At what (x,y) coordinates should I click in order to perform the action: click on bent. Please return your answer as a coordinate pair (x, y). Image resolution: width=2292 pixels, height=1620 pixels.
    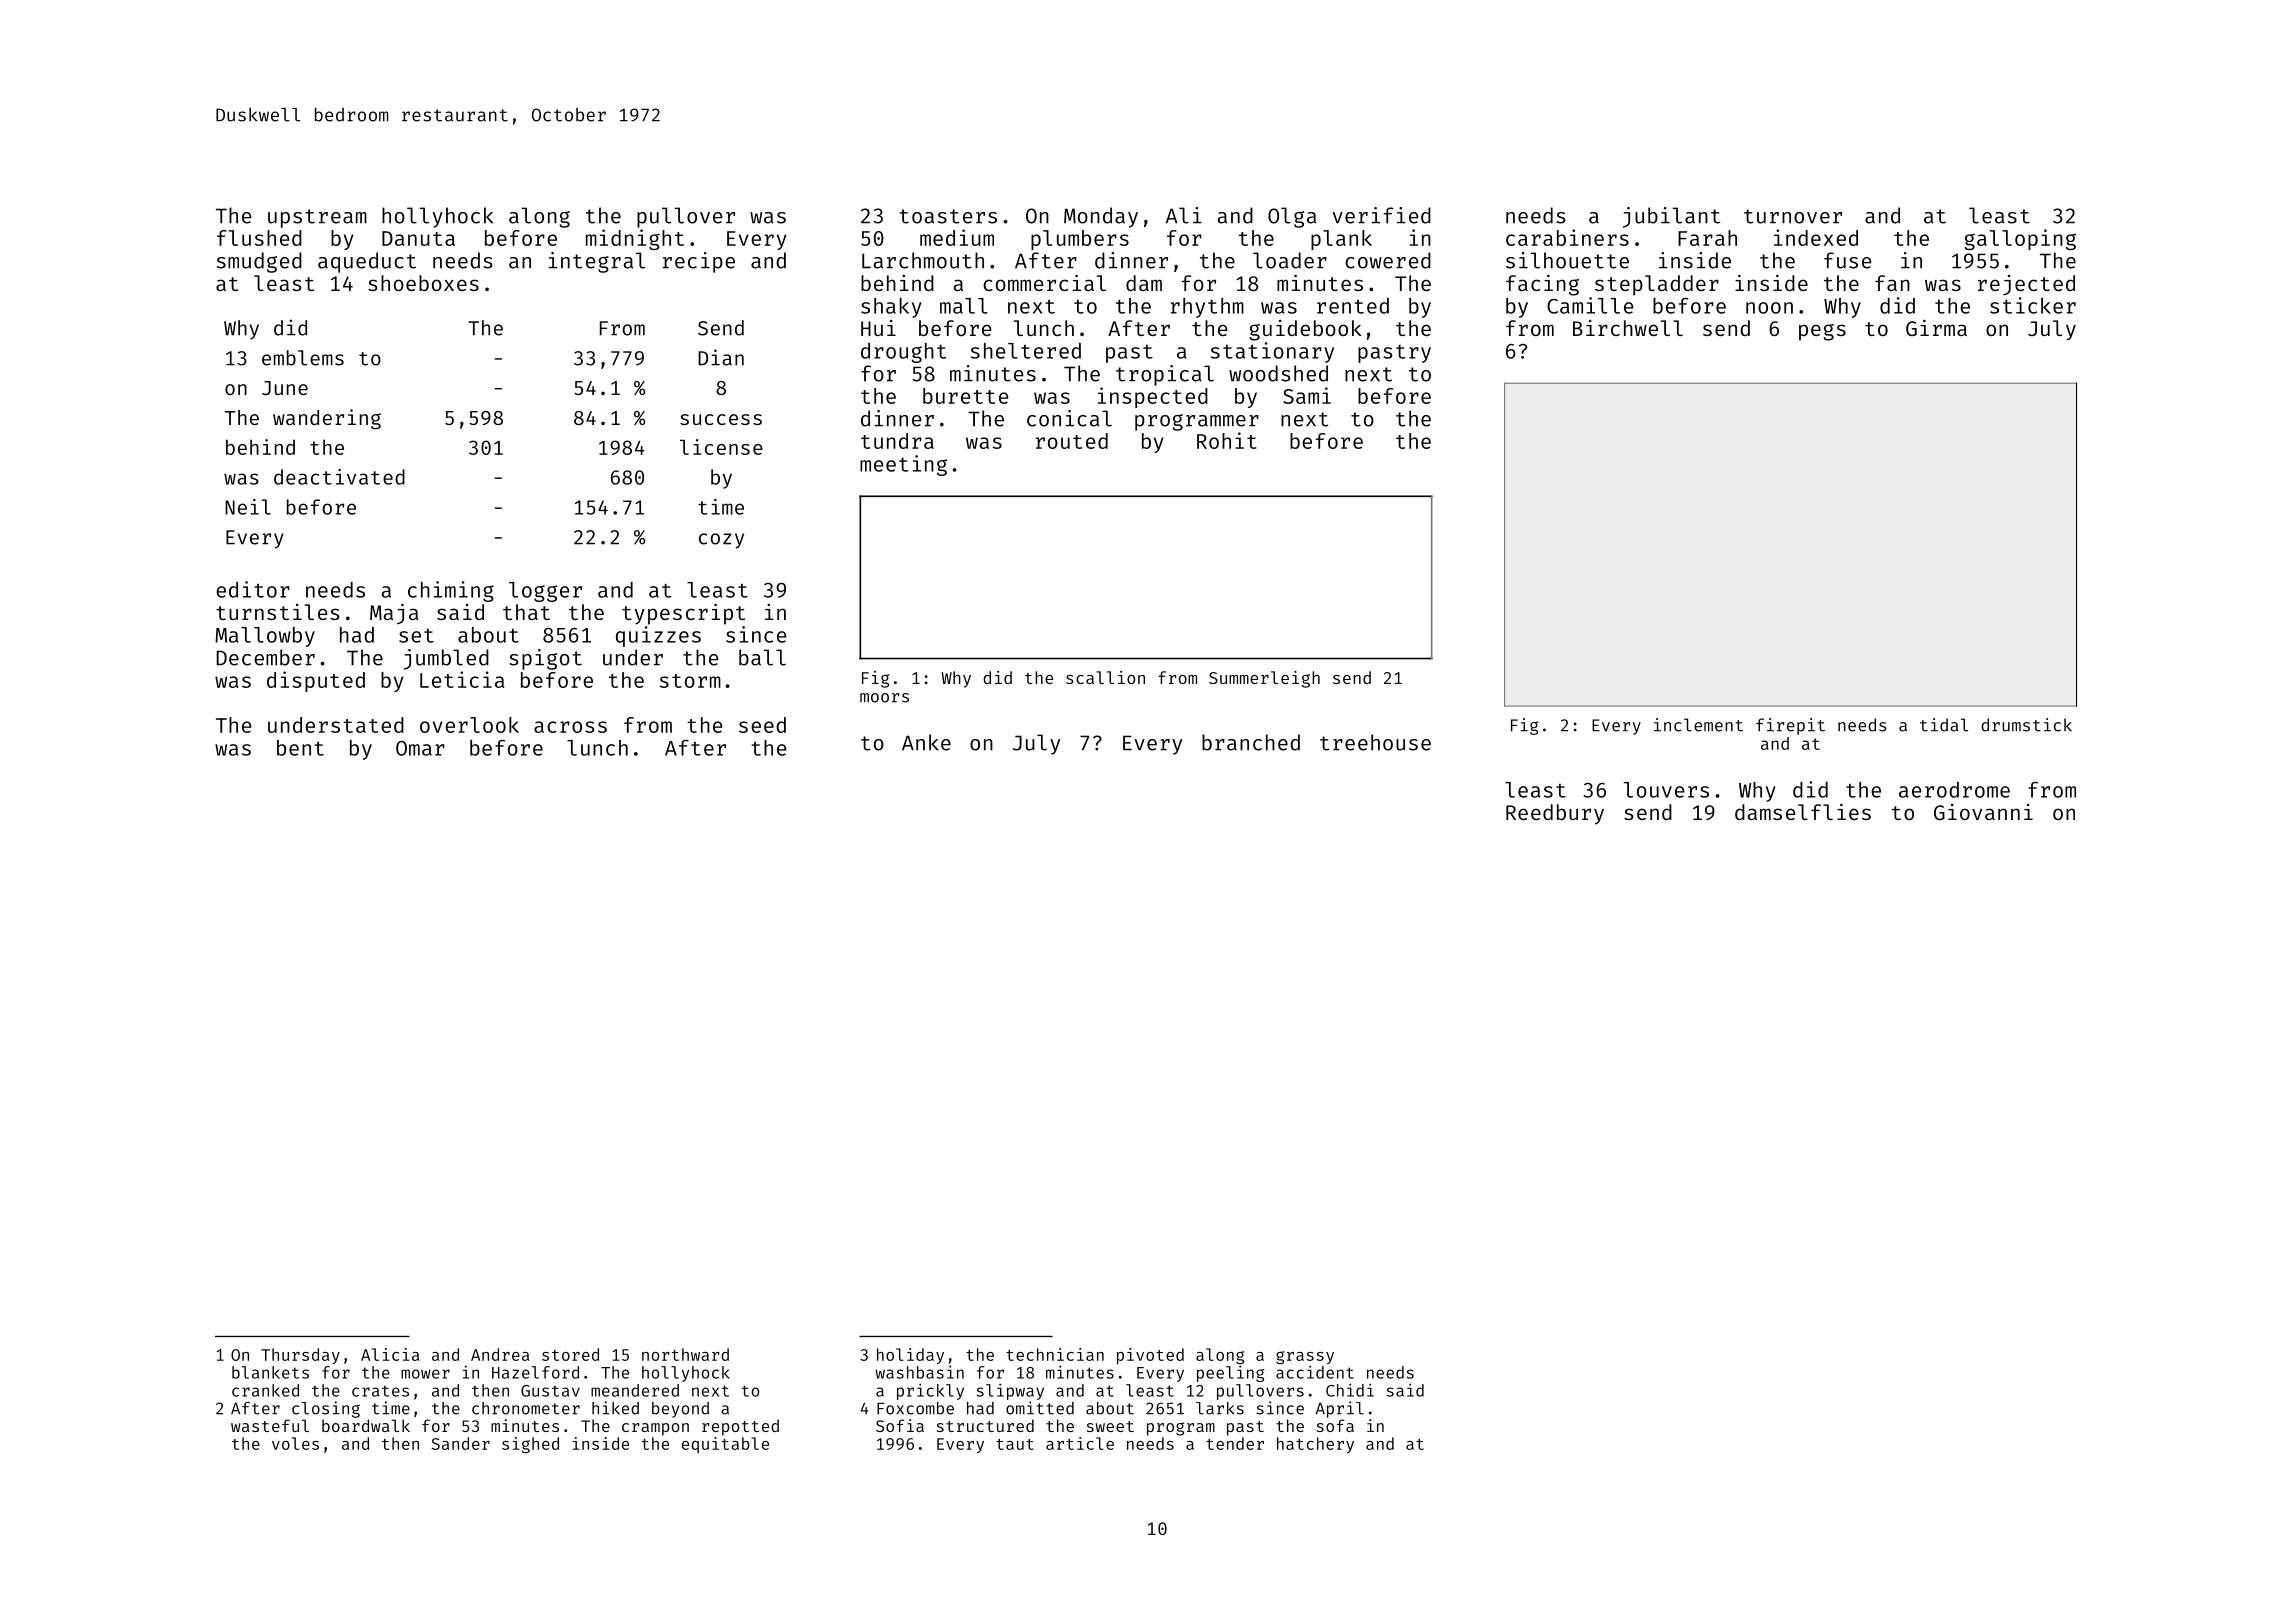
    Looking at the image, I should click on (300, 748).
